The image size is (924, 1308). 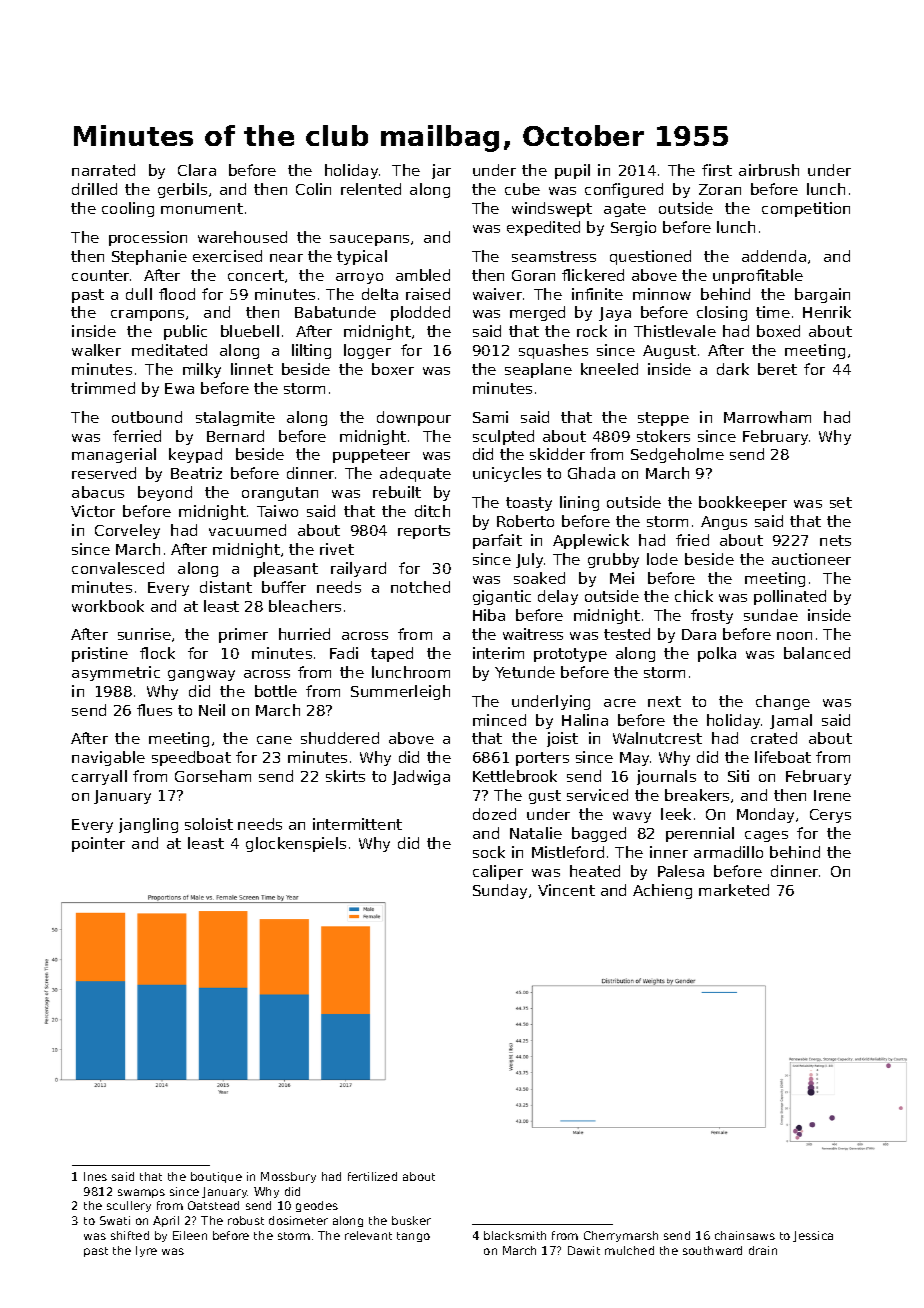 What do you see at coordinates (95, 1176) in the screenshot?
I see `Ines` at bounding box center [95, 1176].
